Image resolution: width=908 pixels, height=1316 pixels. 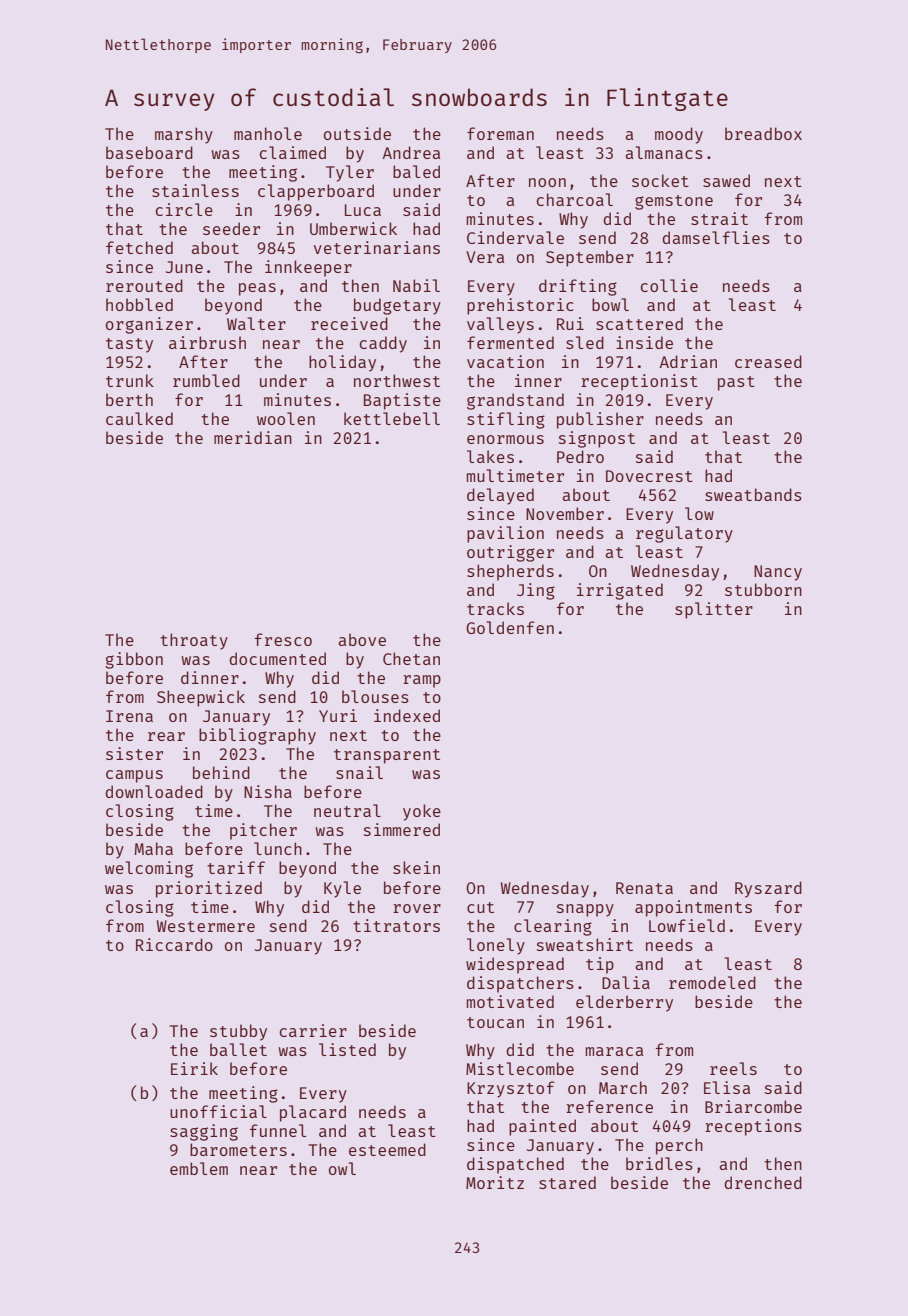 I want to click on sagging, so click(x=204, y=1132).
